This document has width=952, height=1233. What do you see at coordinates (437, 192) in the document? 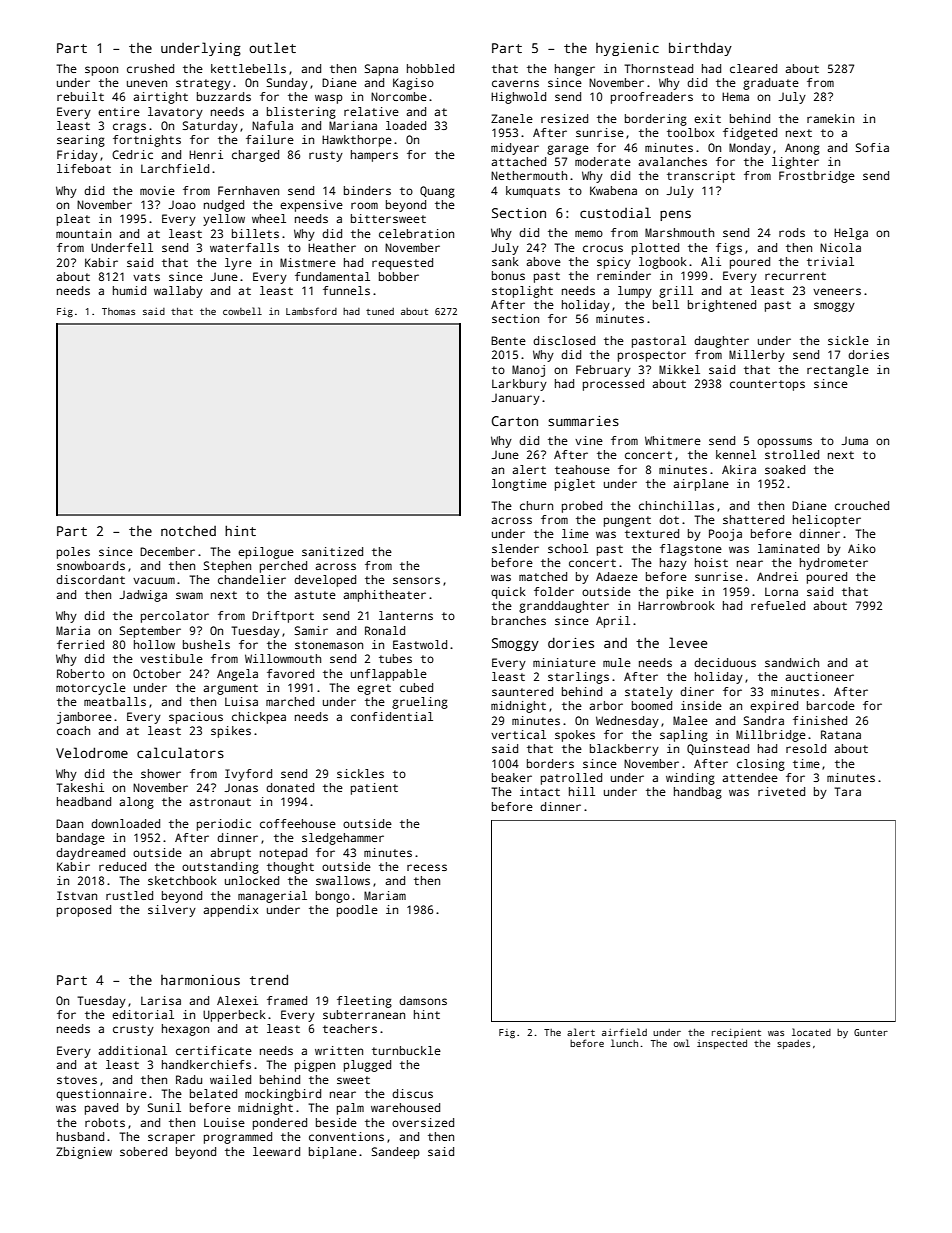
I see `Quang` at bounding box center [437, 192].
